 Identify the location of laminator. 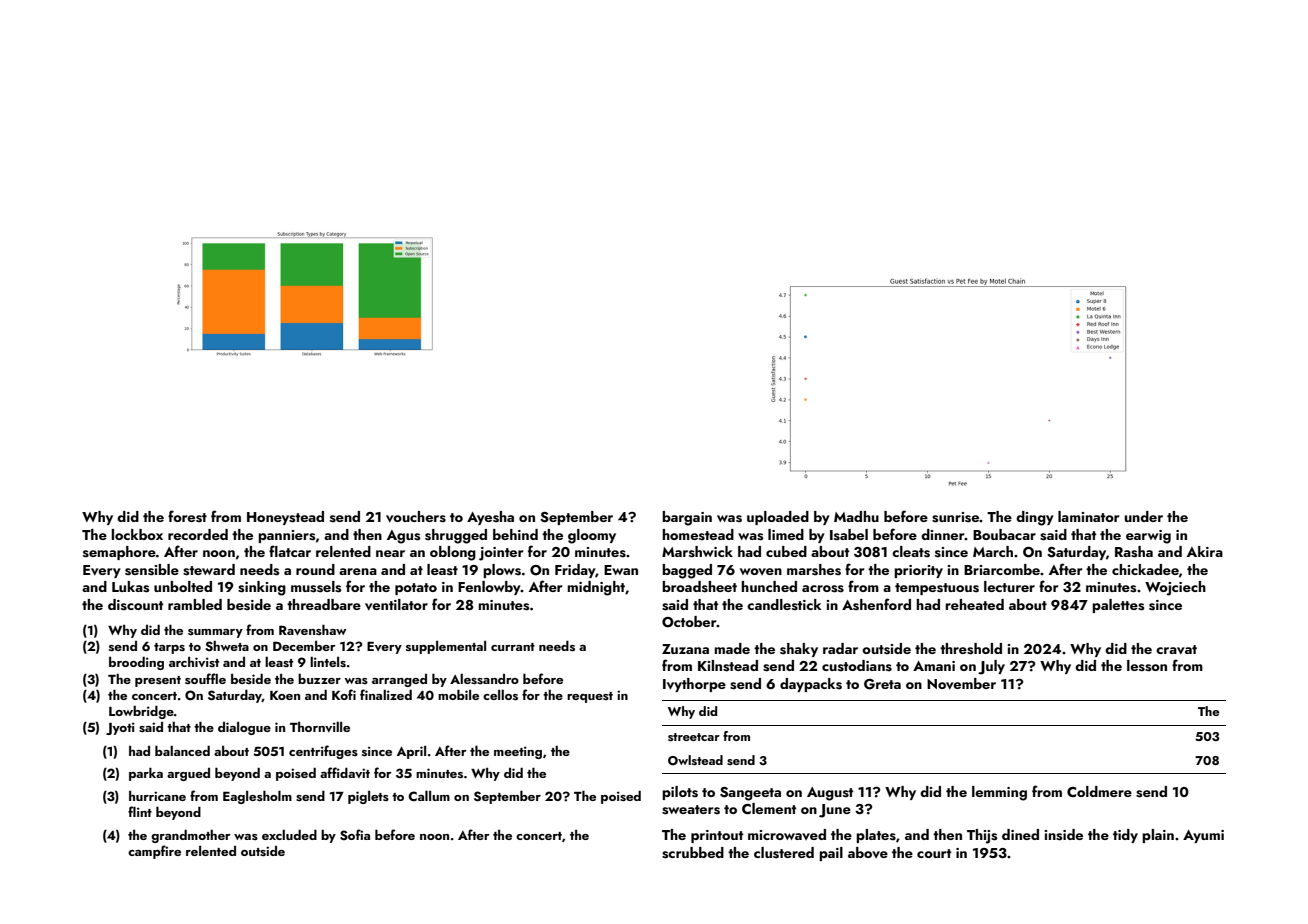
(1088, 516).
